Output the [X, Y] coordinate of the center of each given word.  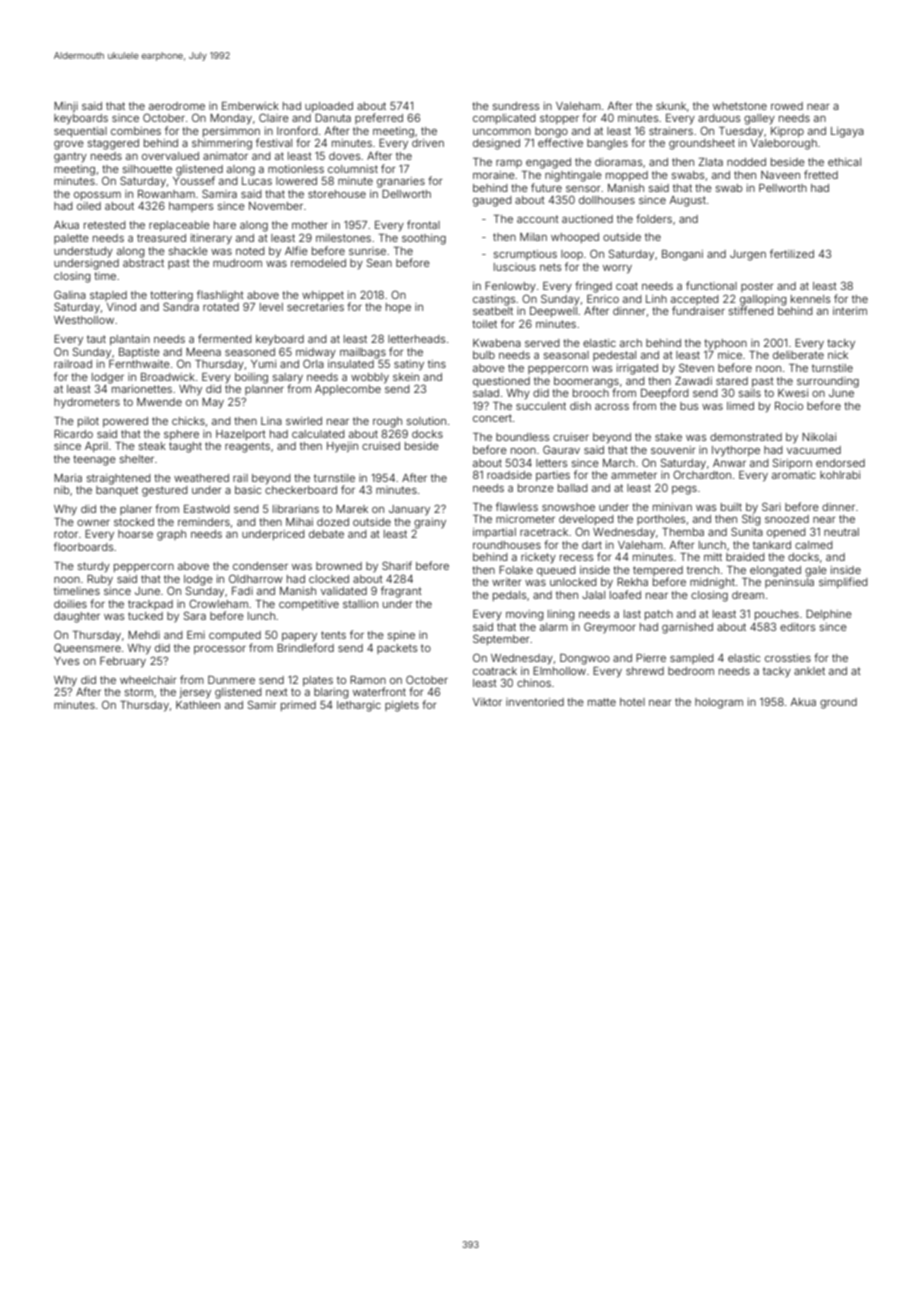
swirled [304, 421]
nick [838, 355]
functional [711, 285]
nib [61, 490]
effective [560, 142]
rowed [787, 106]
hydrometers [87, 403]
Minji [66, 107]
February [123, 662]
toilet [484, 324]
